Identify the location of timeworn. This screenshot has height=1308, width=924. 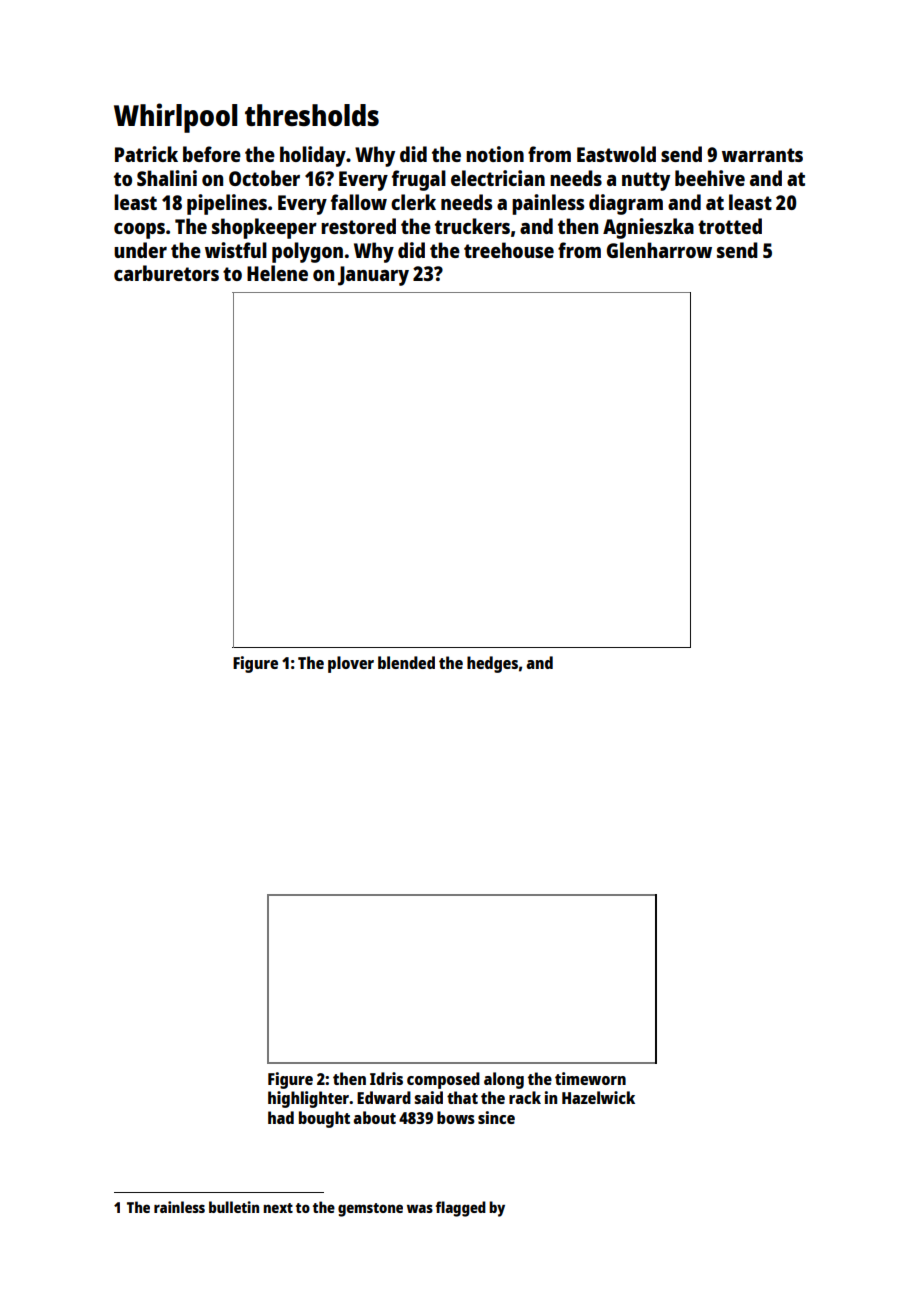
(590, 1078).
